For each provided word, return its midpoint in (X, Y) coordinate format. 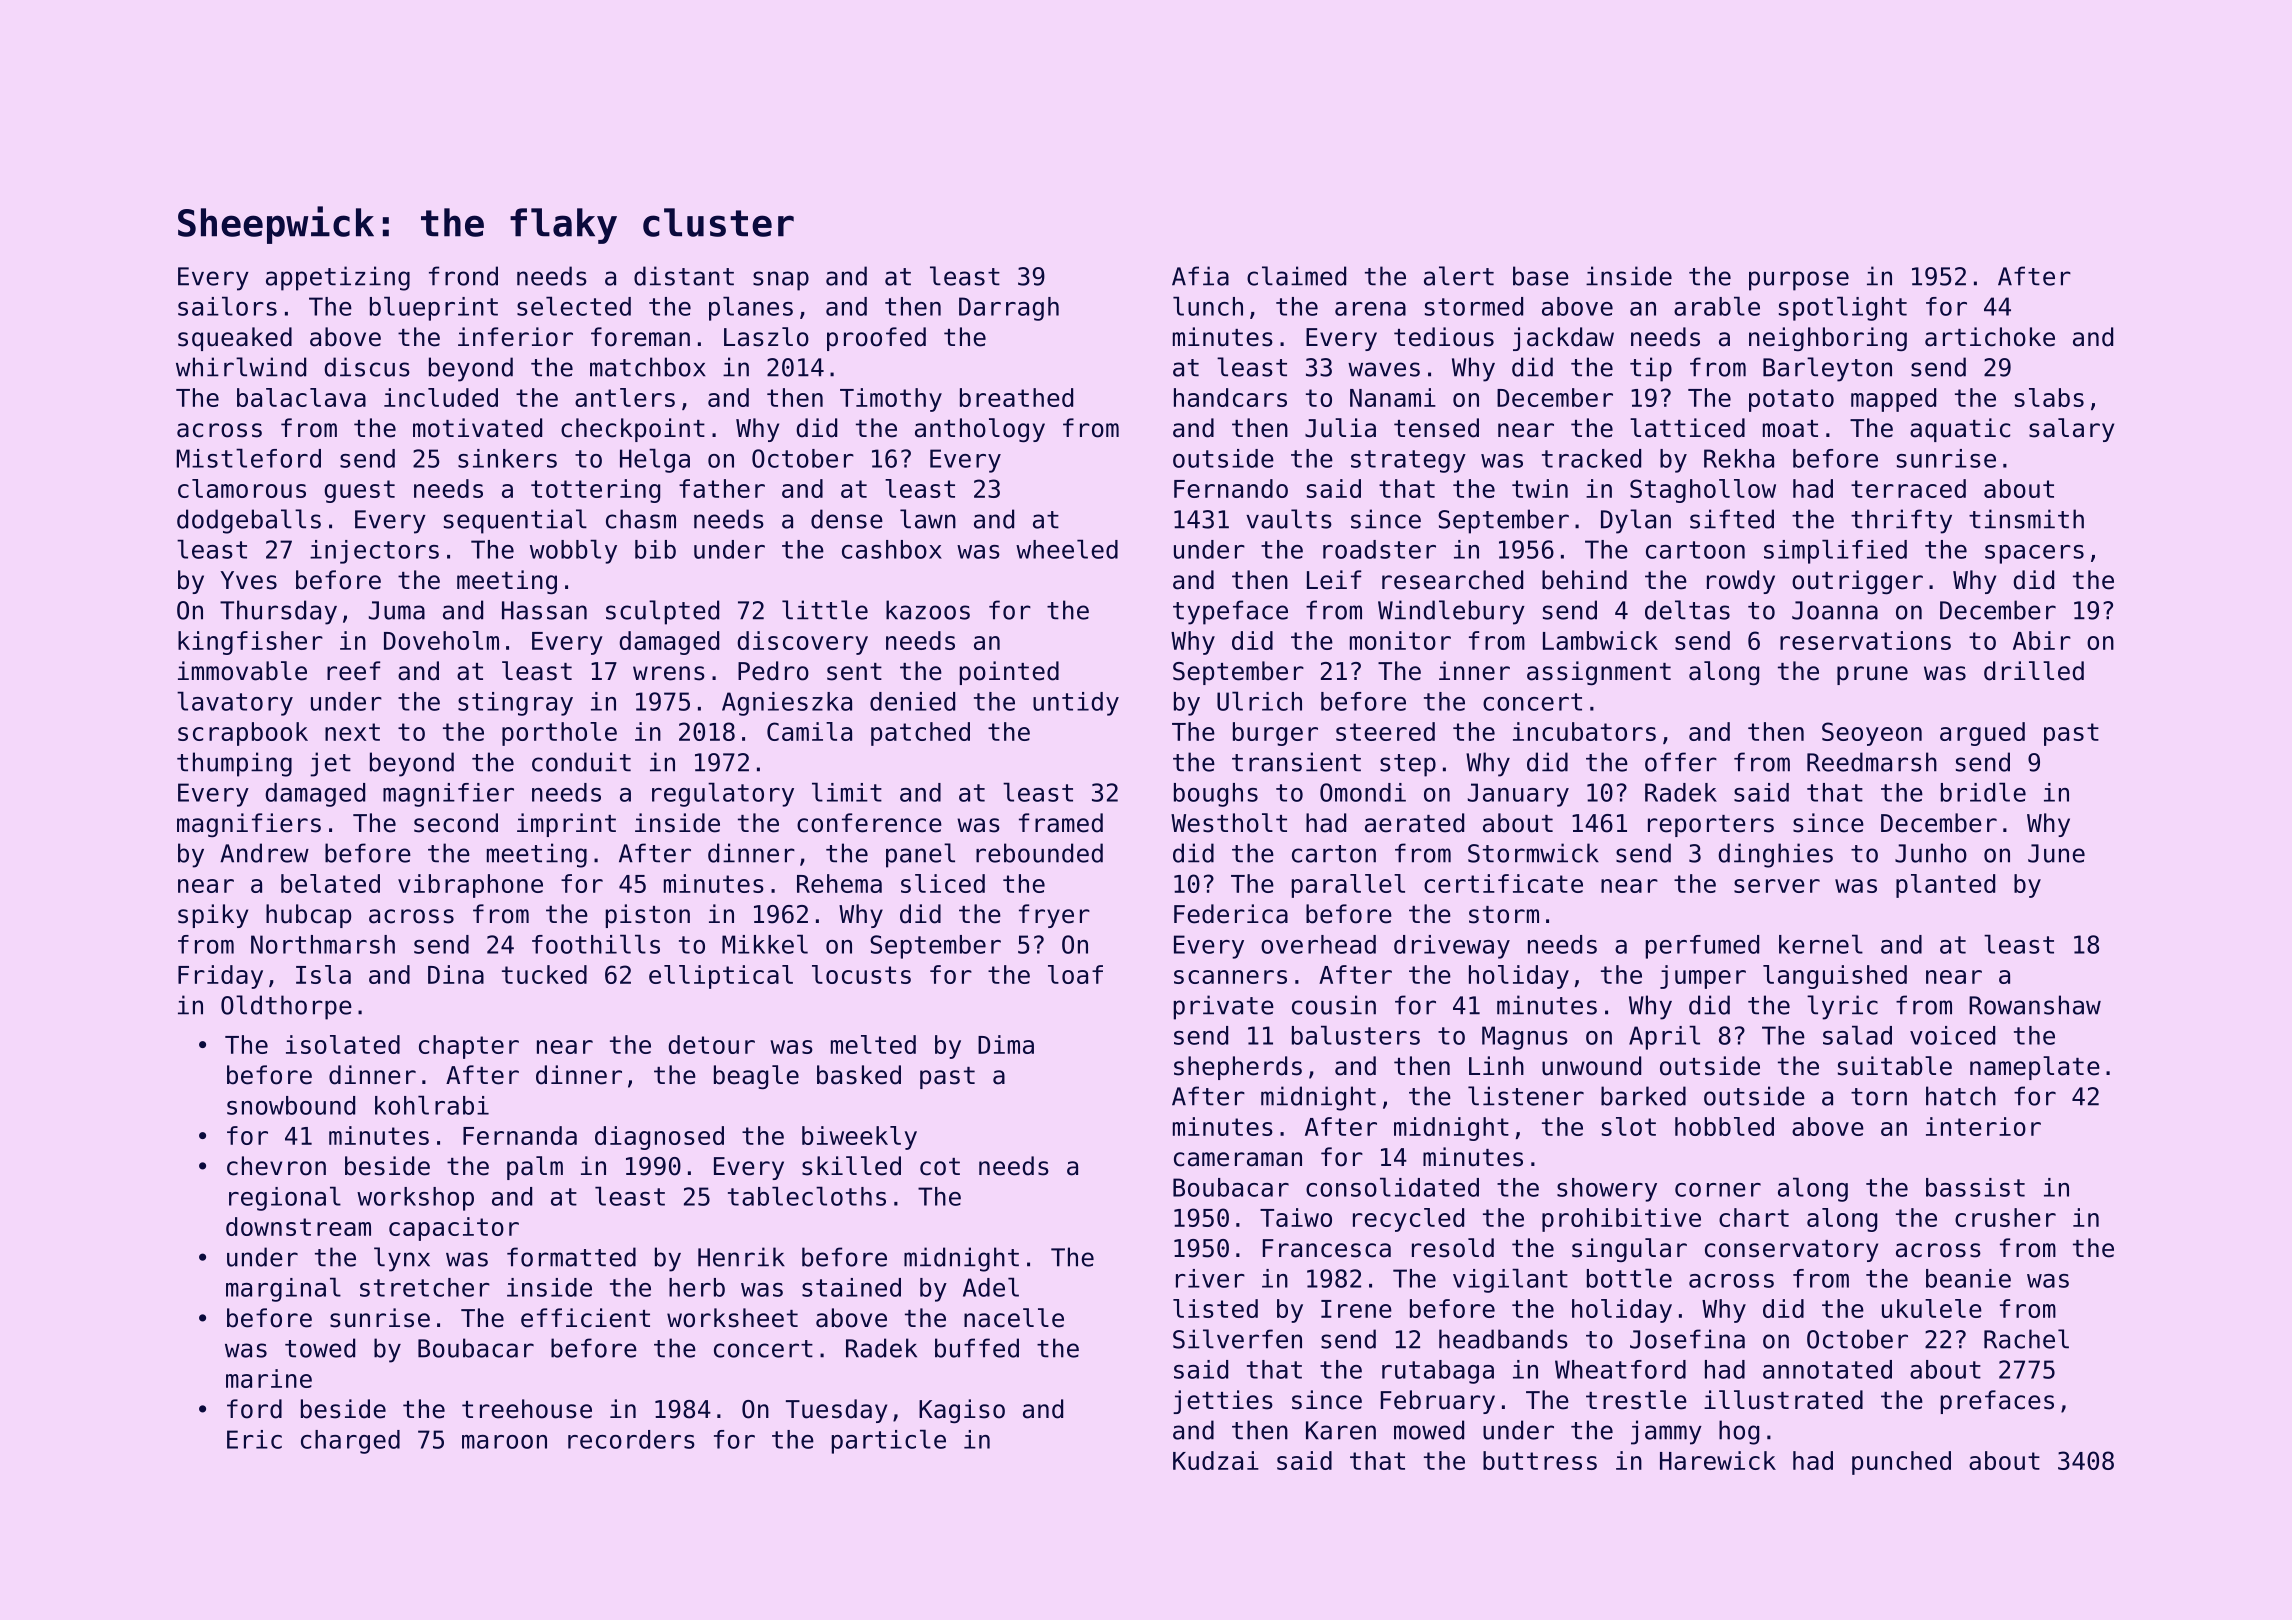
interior (1983, 1126)
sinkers (507, 458)
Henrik (741, 1257)
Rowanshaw (2035, 1005)
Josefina (1687, 1339)
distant (684, 276)
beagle (756, 1077)
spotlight (1843, 308)
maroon (504, 1442)
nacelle (1014, 1318)
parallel (1348, 886)
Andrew (264, 853)
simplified (1835, 551)
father (722, 488)
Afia (1200, 276)
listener (1526, 1096)
